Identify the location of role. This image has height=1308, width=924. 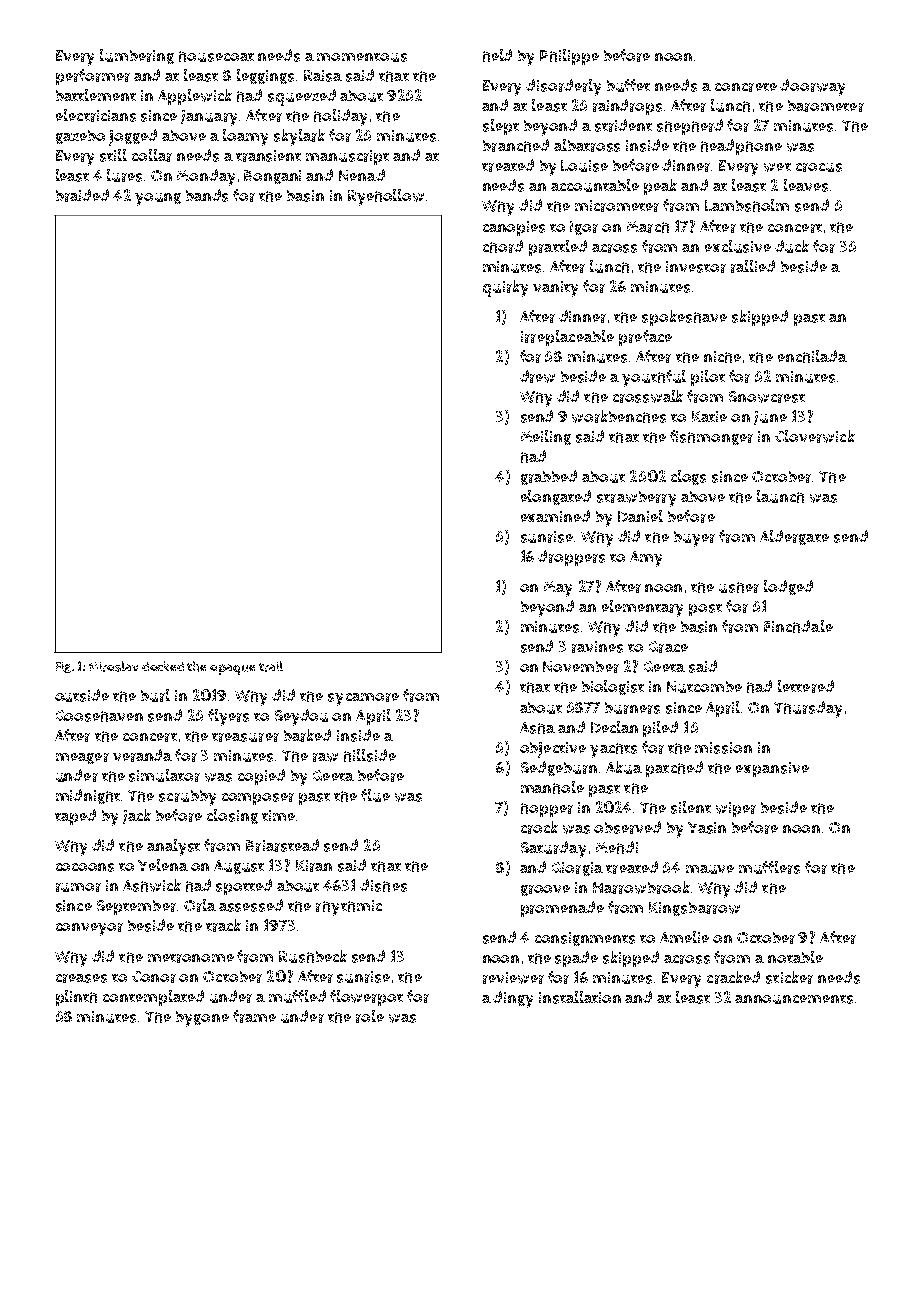
(370, 1016).
